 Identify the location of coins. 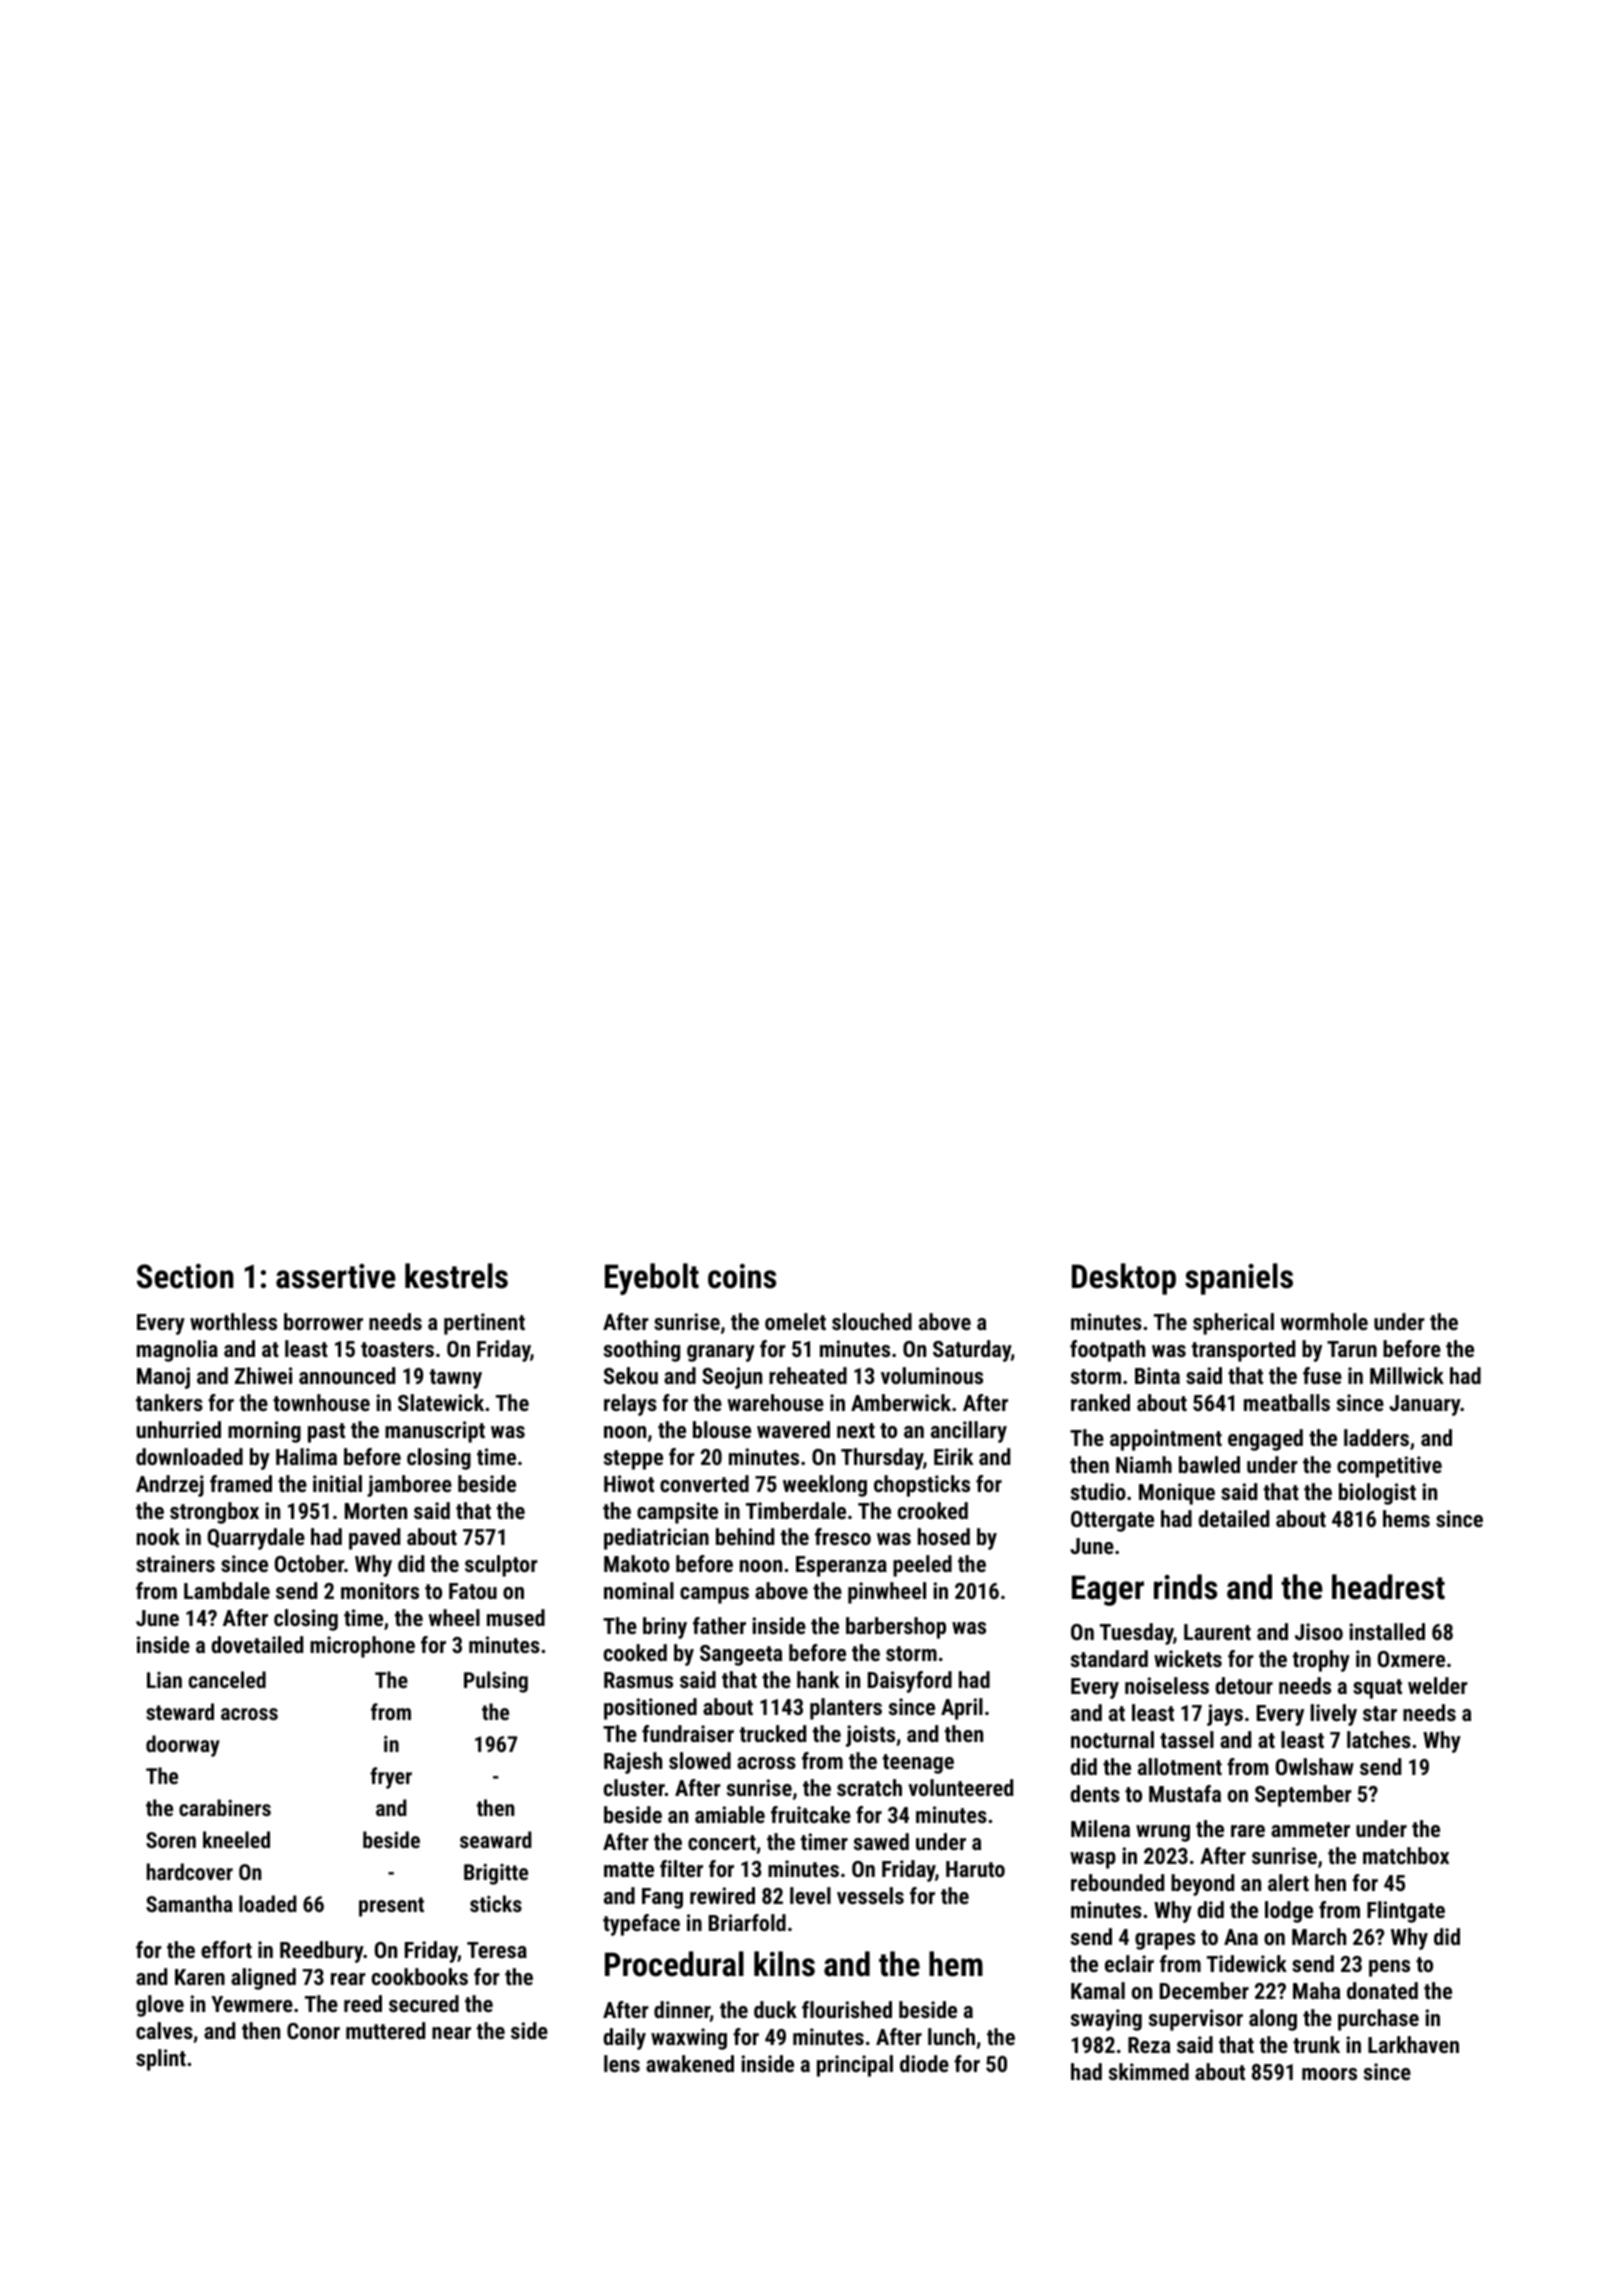
(742, 1276).
